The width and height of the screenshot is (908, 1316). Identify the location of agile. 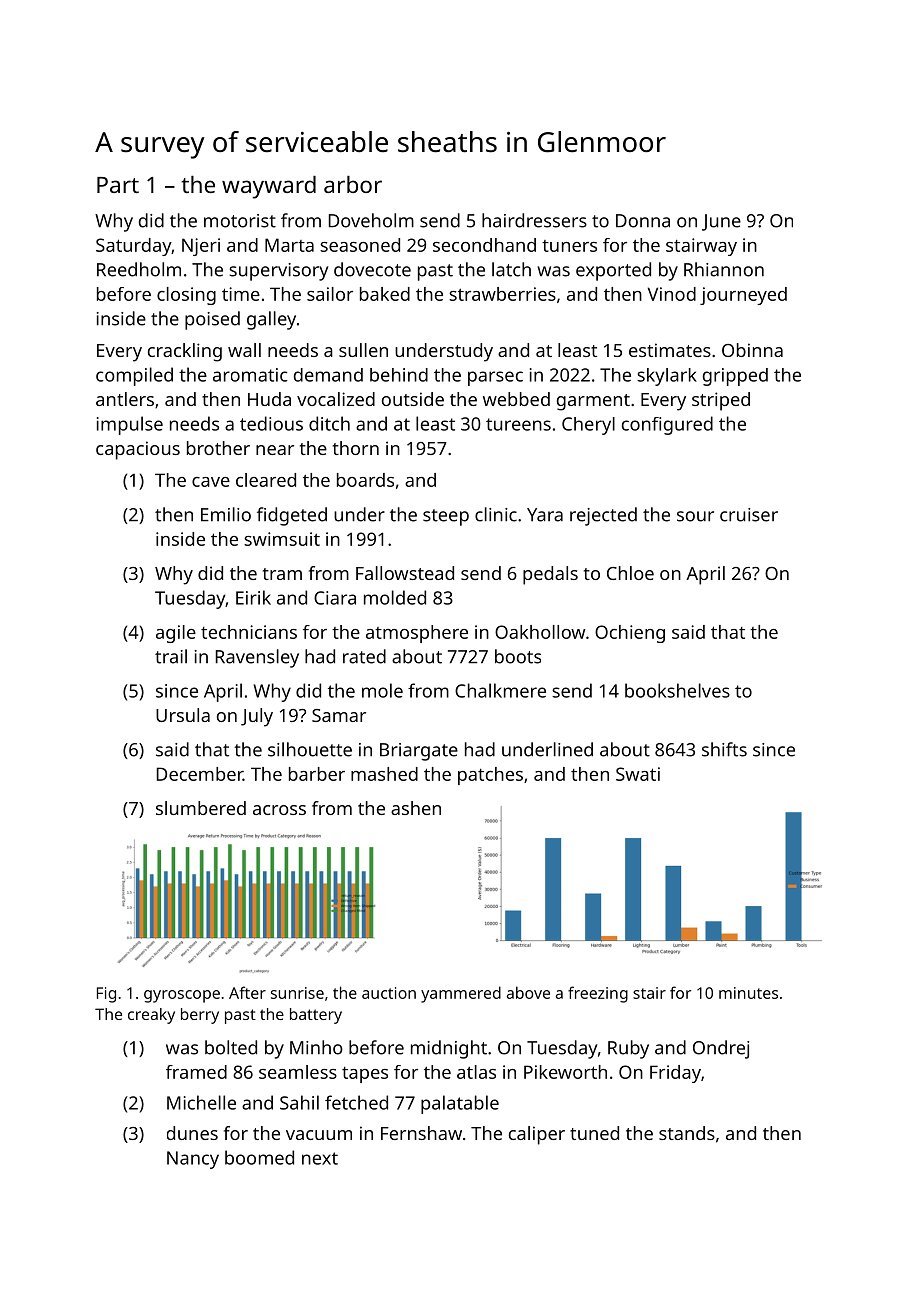
(176, 634).
